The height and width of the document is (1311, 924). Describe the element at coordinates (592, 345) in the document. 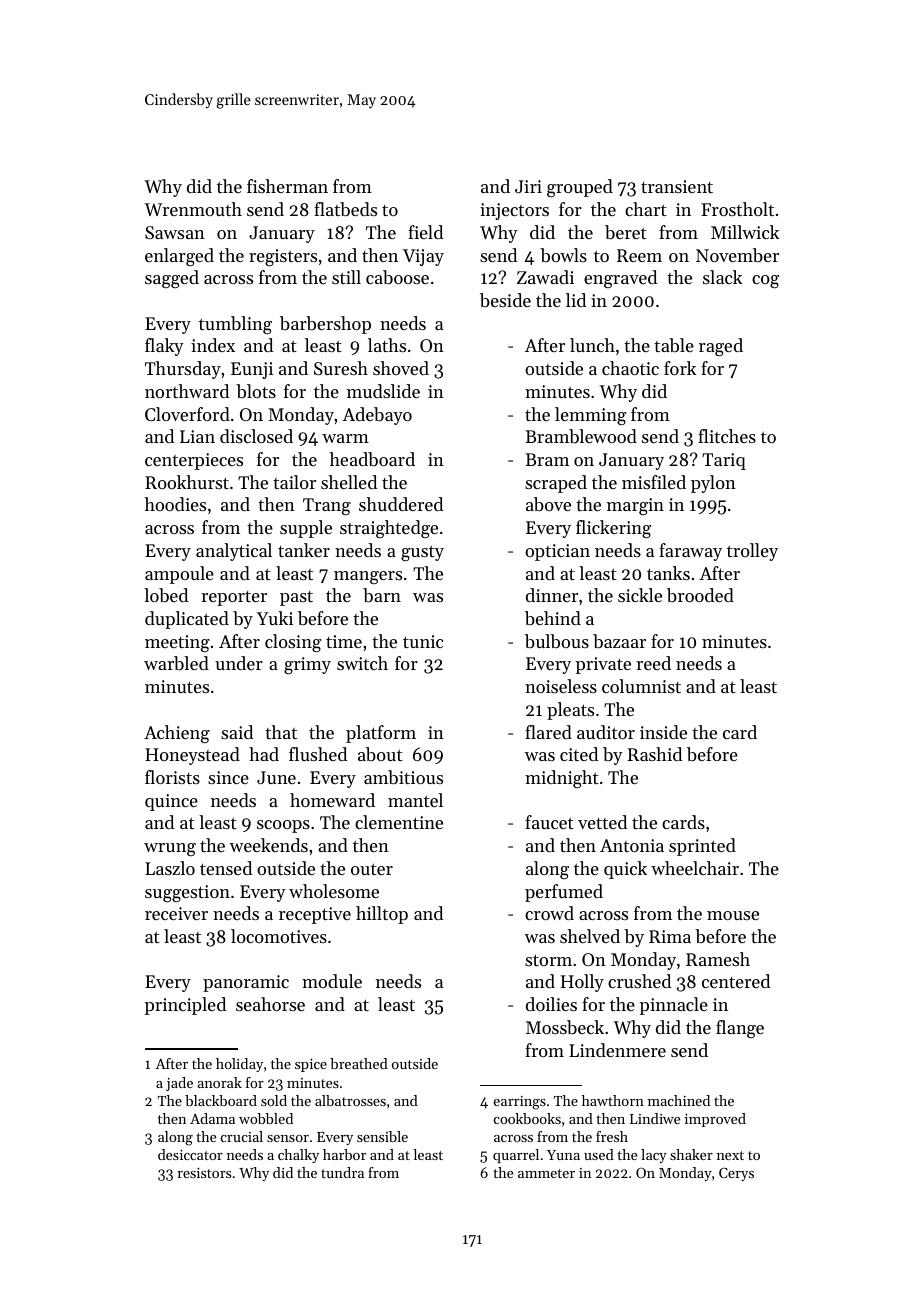

I see `lunch` at that location.
